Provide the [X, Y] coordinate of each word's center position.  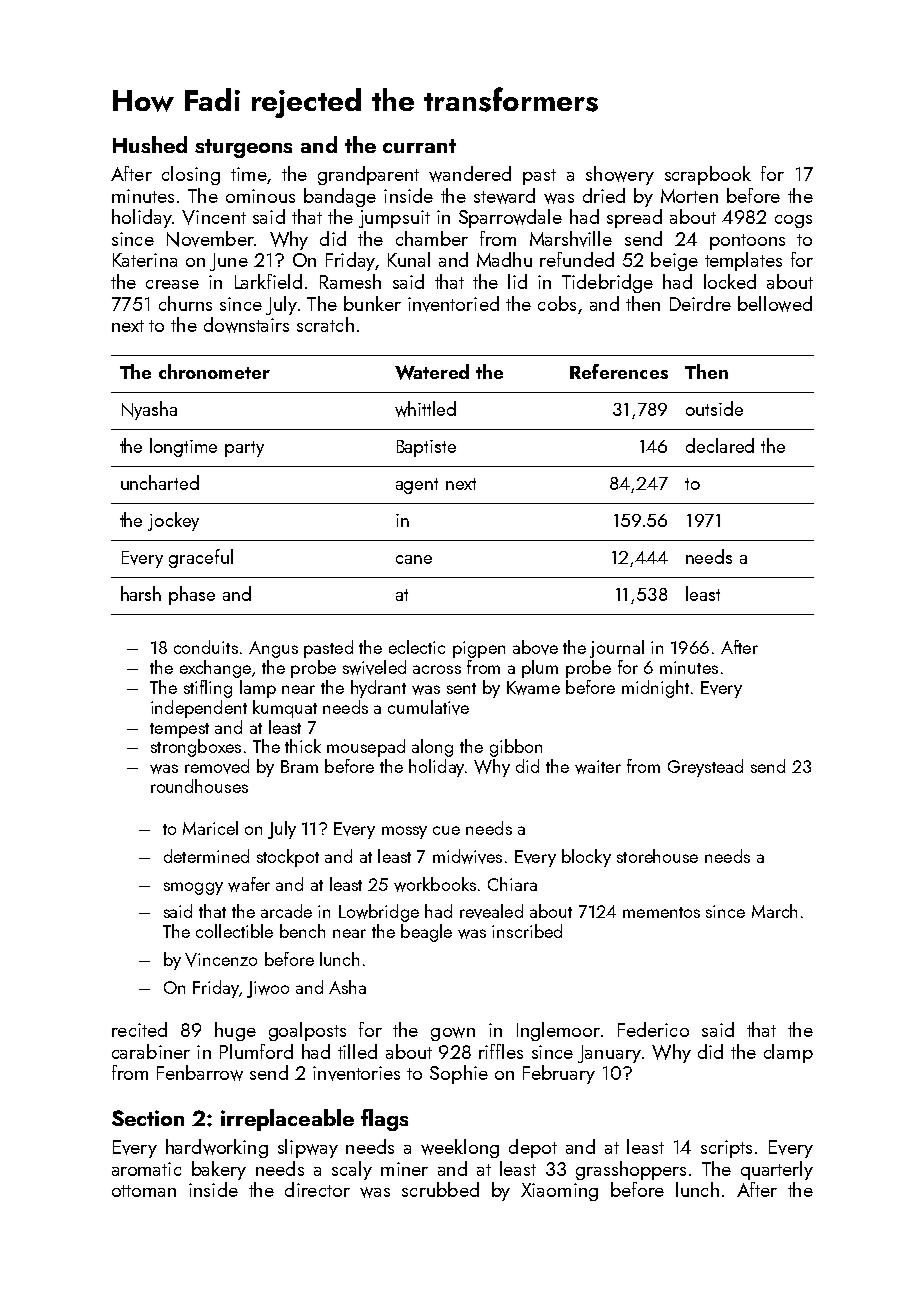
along [432, 748]
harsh [141, 593]
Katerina [145, 260]
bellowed [775, 304]
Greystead [705, 768]
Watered [432, 372]
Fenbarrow [200, 1073]
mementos [661, 912]
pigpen [479, 649]
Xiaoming [559, 1192]
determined [206, 856]
